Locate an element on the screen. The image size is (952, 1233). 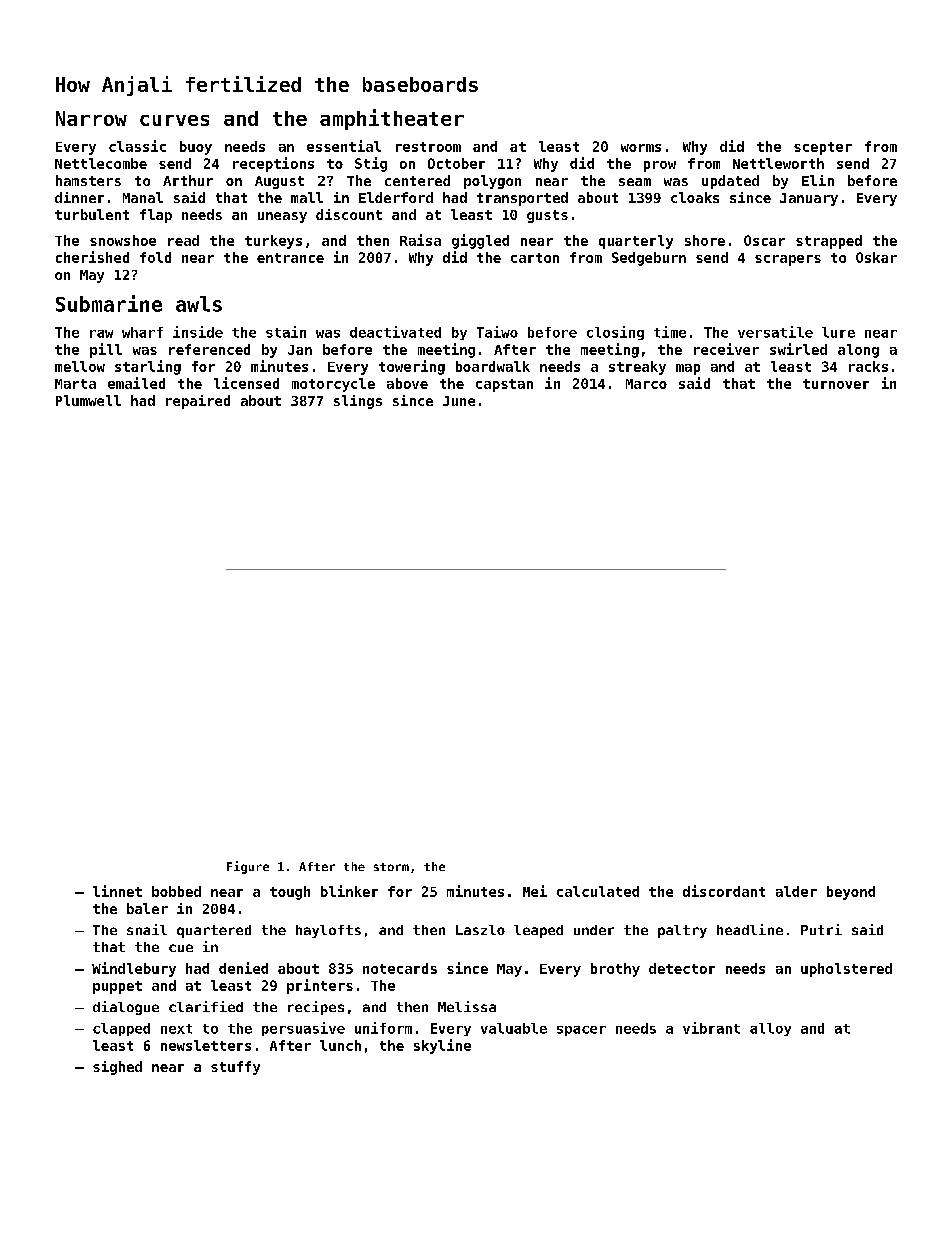
worms is located at coordinates (641, 148).
